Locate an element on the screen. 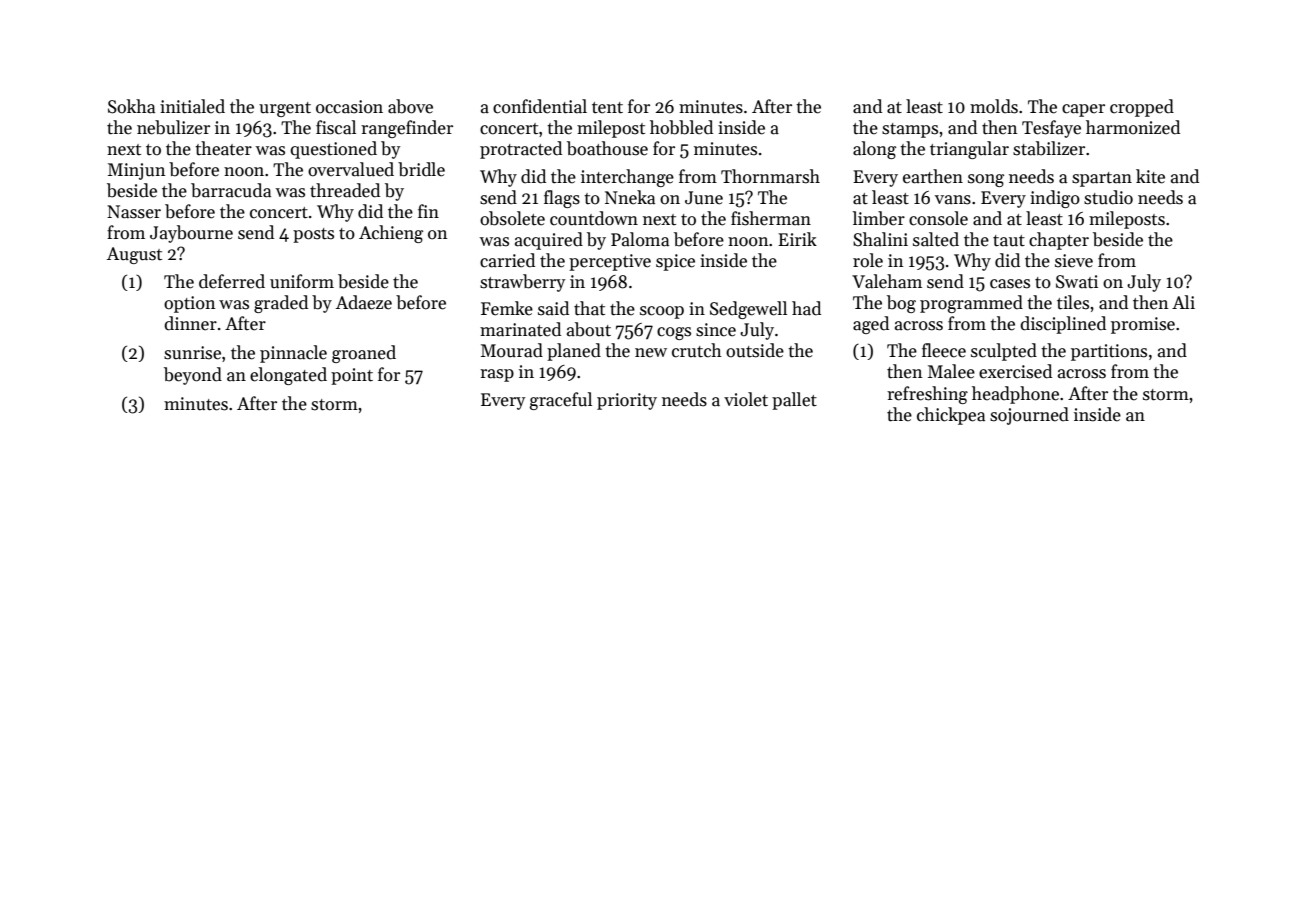  Mourad is located at coordinates (512, 350).
